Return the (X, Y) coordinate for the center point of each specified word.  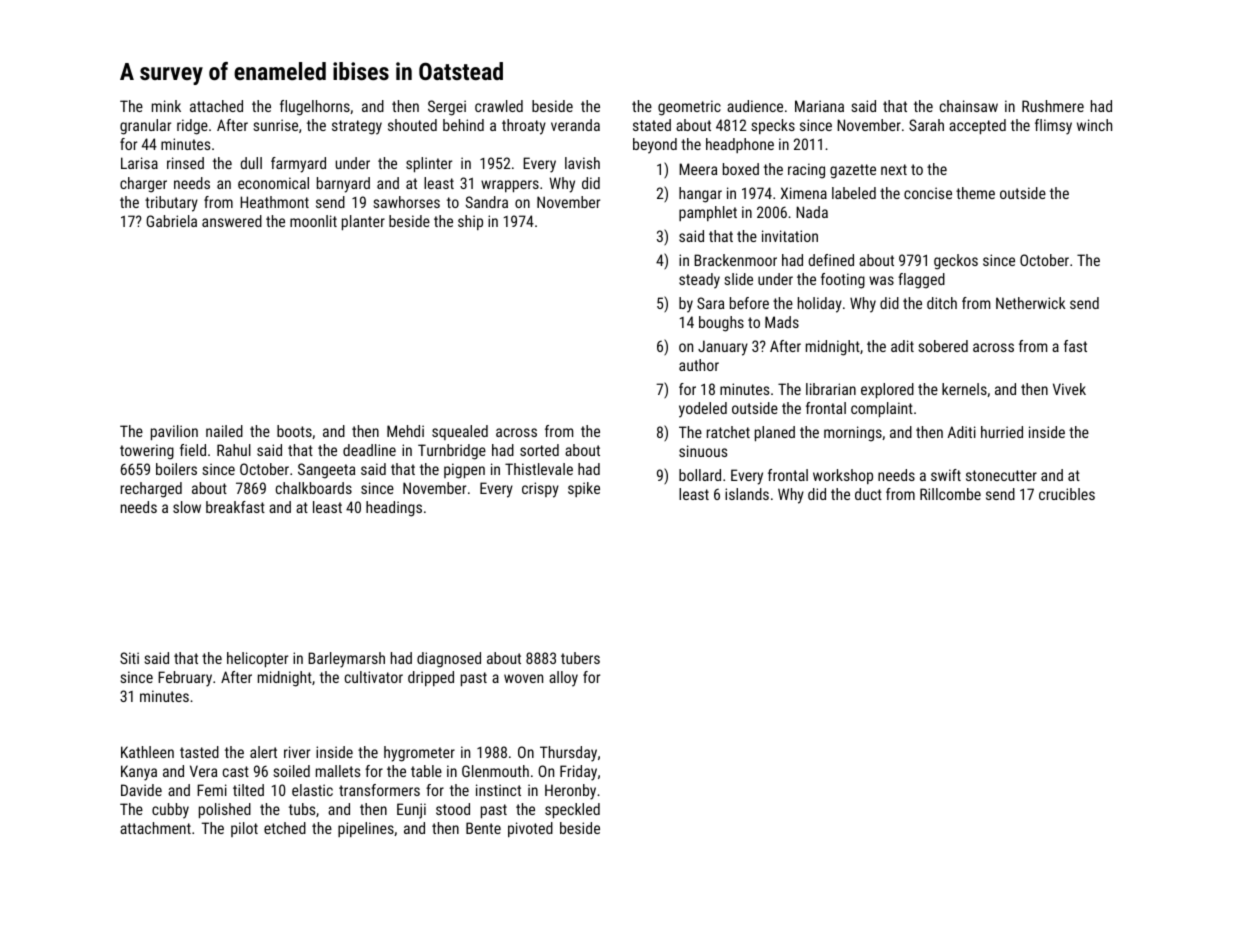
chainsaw (969, 106)
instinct (498, 790)
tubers (580, 658)
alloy (563, 679)
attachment (155, 828)
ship (470, 222)
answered (232, 221)
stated (652, 125)
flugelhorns (315, 108)
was (881, 280)
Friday (578, 773)
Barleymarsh (346, 660)
